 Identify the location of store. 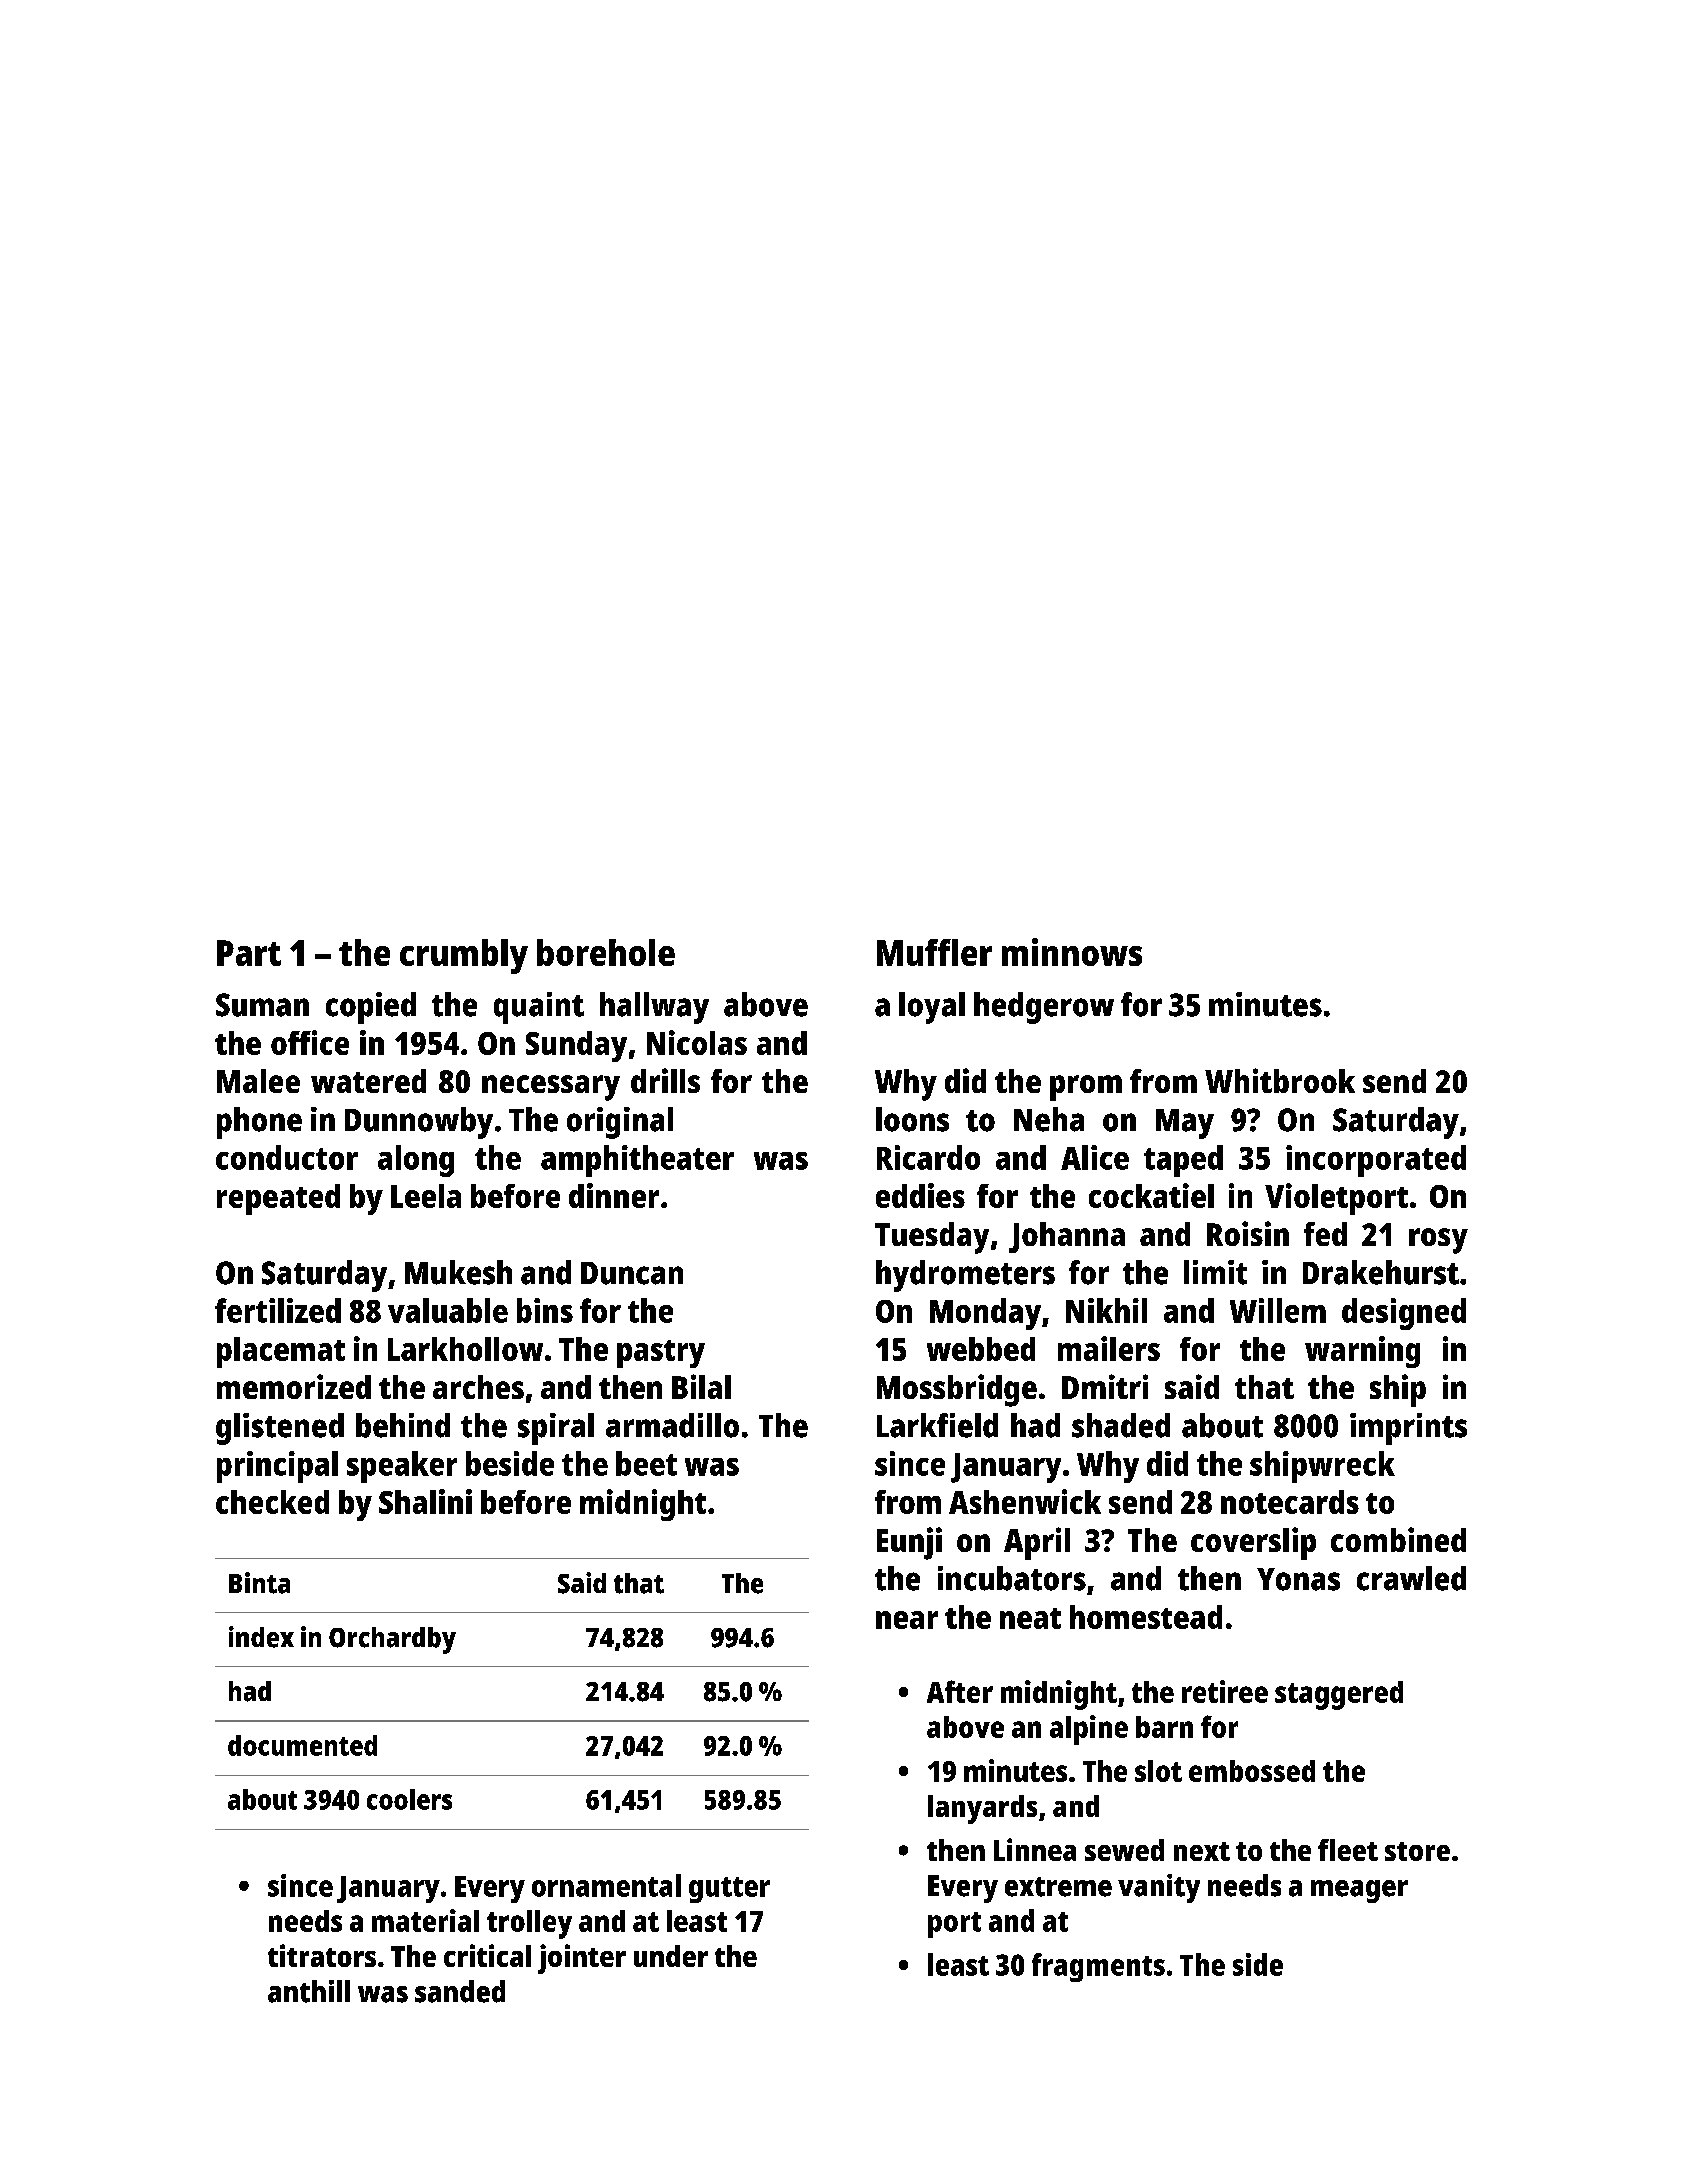
(1417, 1851).
